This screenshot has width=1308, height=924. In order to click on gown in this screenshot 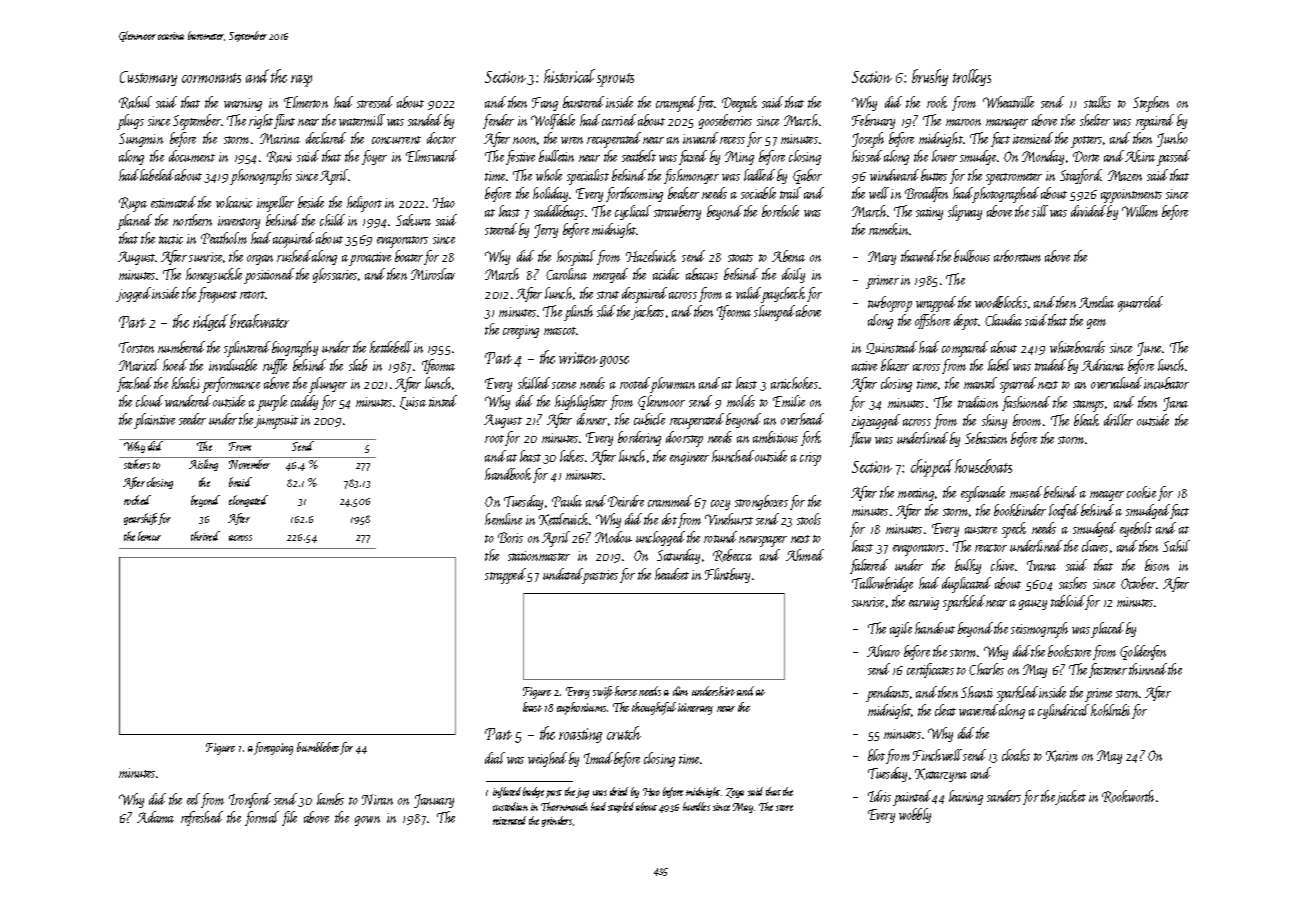, I will do `click(367, 821)`.
